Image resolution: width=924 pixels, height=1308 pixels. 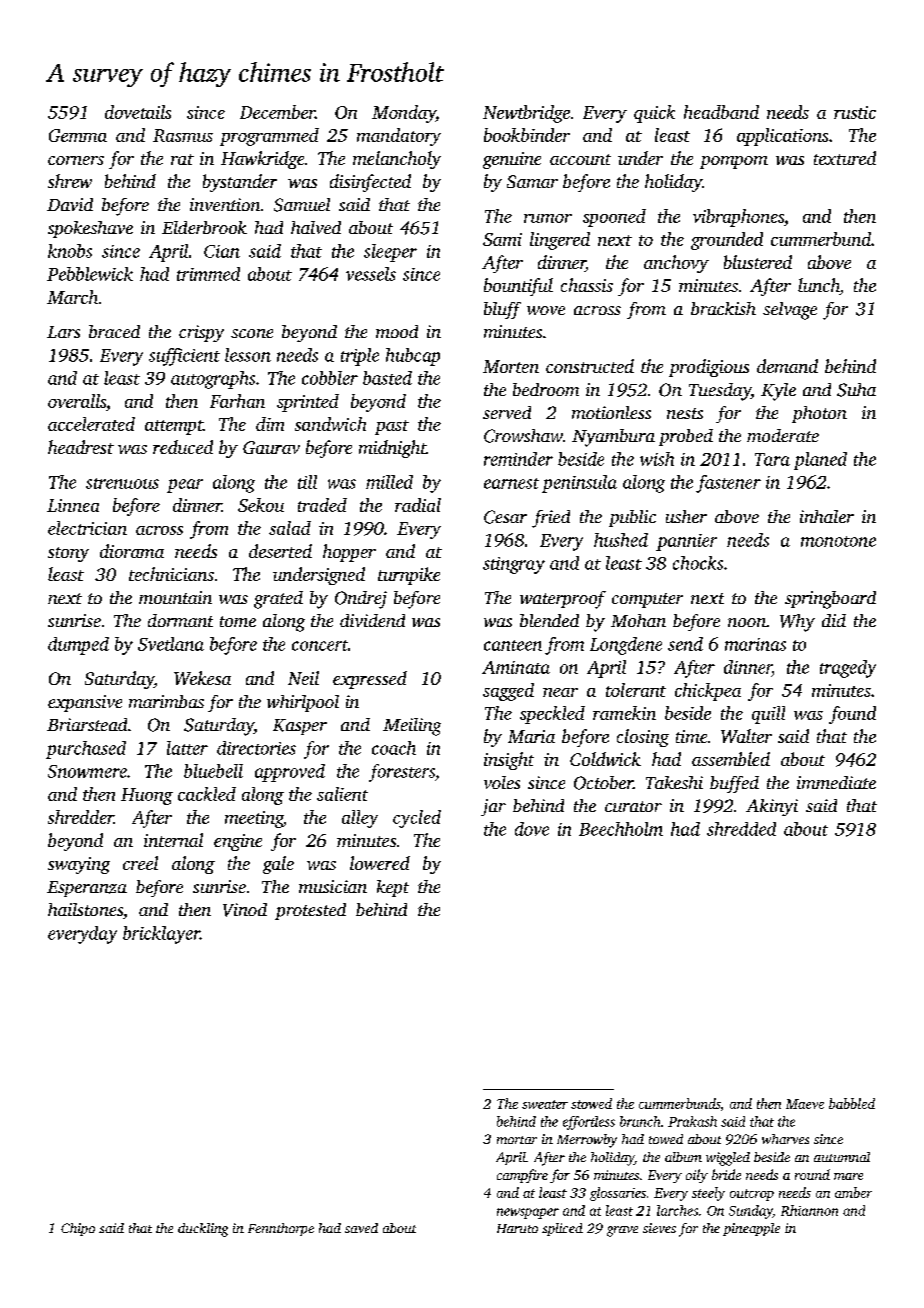 What do you see at coordinates (797, 623) in the image?
I see `Why` at bounding box center [797, 623].
